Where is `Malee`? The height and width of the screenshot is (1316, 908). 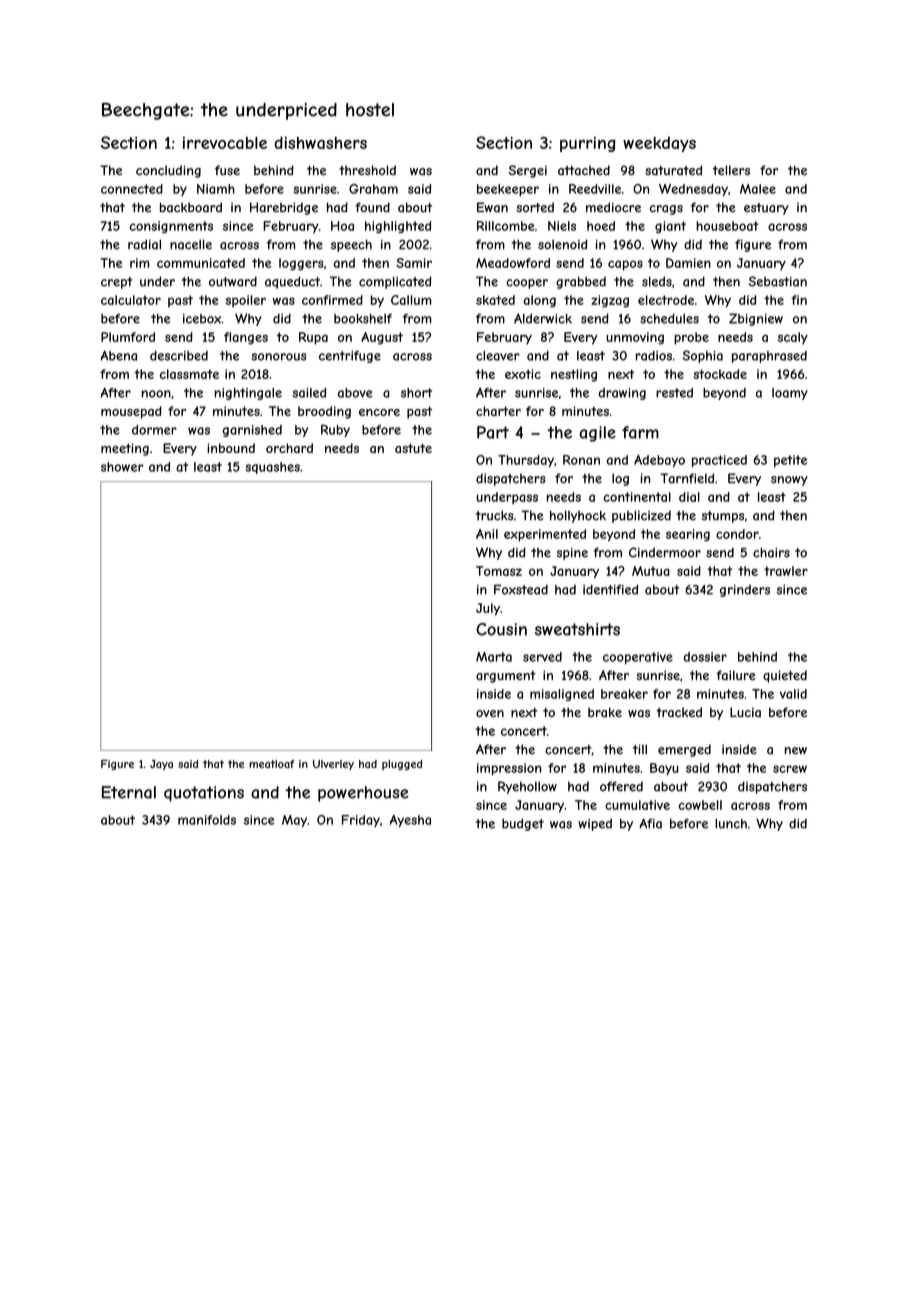 Malee is located at coordinates (758, 189).
